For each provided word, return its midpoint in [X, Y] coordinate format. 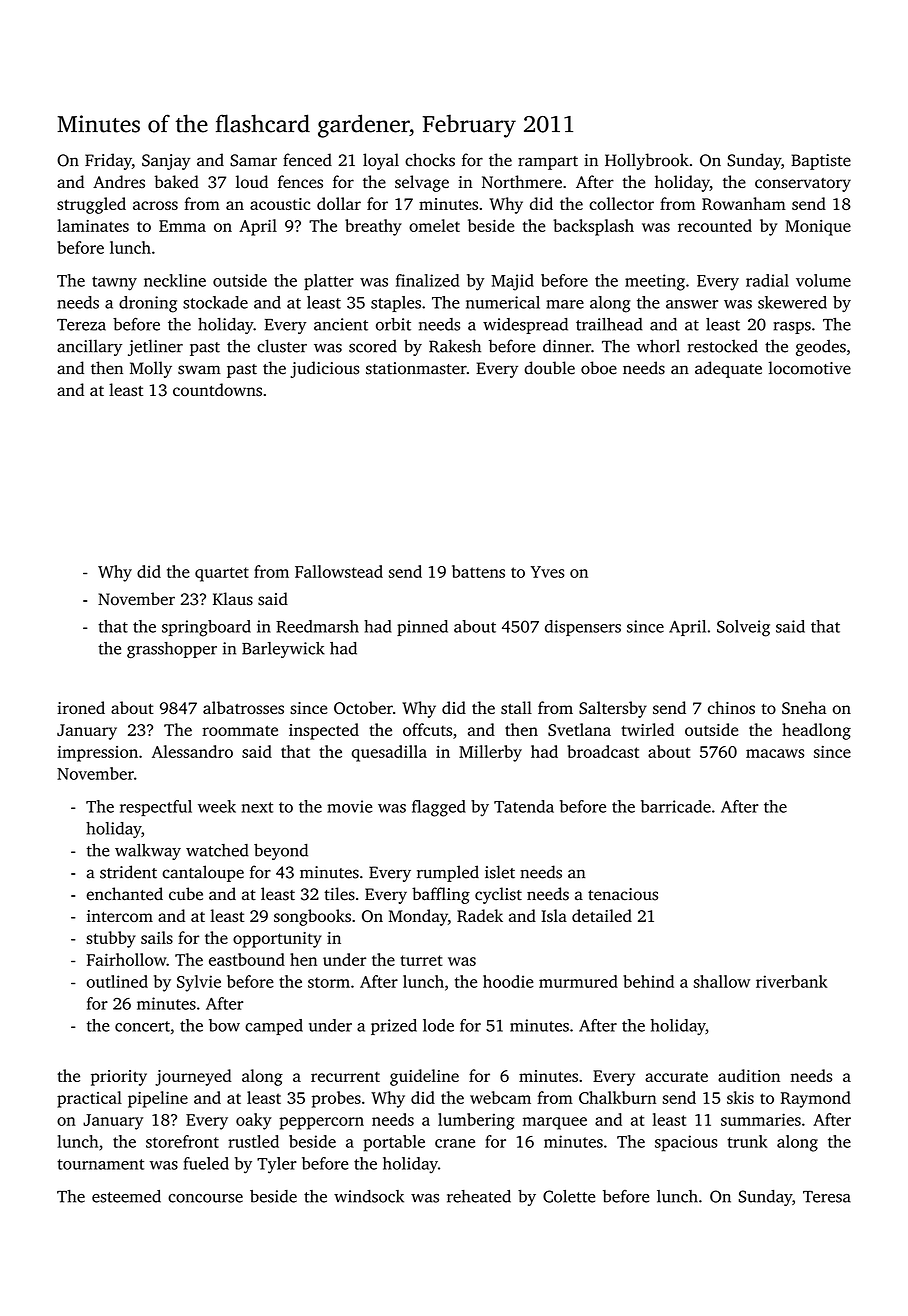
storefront [182, 1141]
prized [394, 1027]
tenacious [623, 894]
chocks [430, 160]
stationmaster [416, 368]
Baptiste [821, 162]
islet [500, 872]
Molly [151, 369]
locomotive [810, 368]
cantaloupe [203, 873]
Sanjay [166, 162]
